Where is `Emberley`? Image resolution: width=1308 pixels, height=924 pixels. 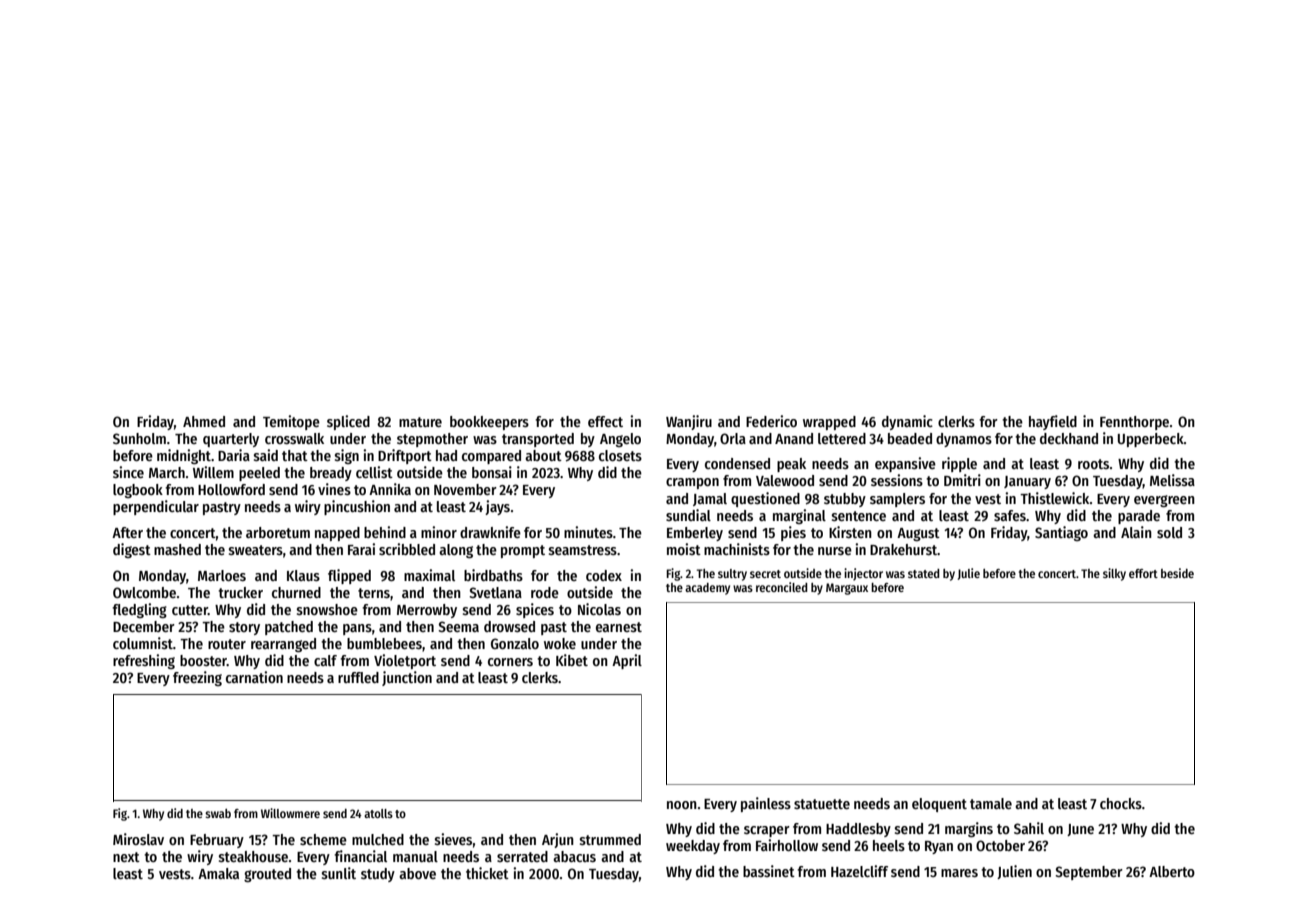
Emberley is located at coordinates (695, 534).
